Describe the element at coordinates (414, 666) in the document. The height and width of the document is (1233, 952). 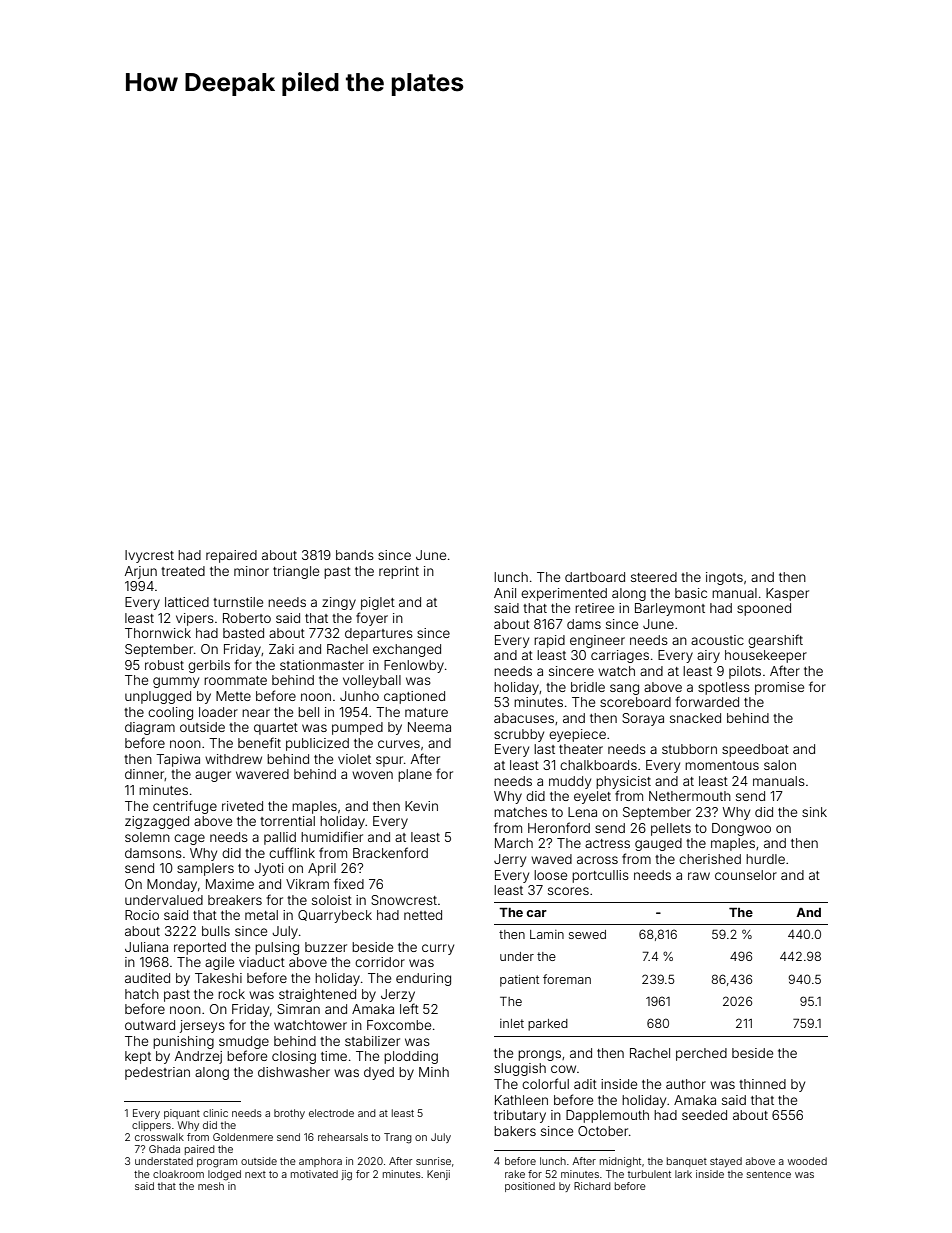
I see `Fenlowby` at that location.
